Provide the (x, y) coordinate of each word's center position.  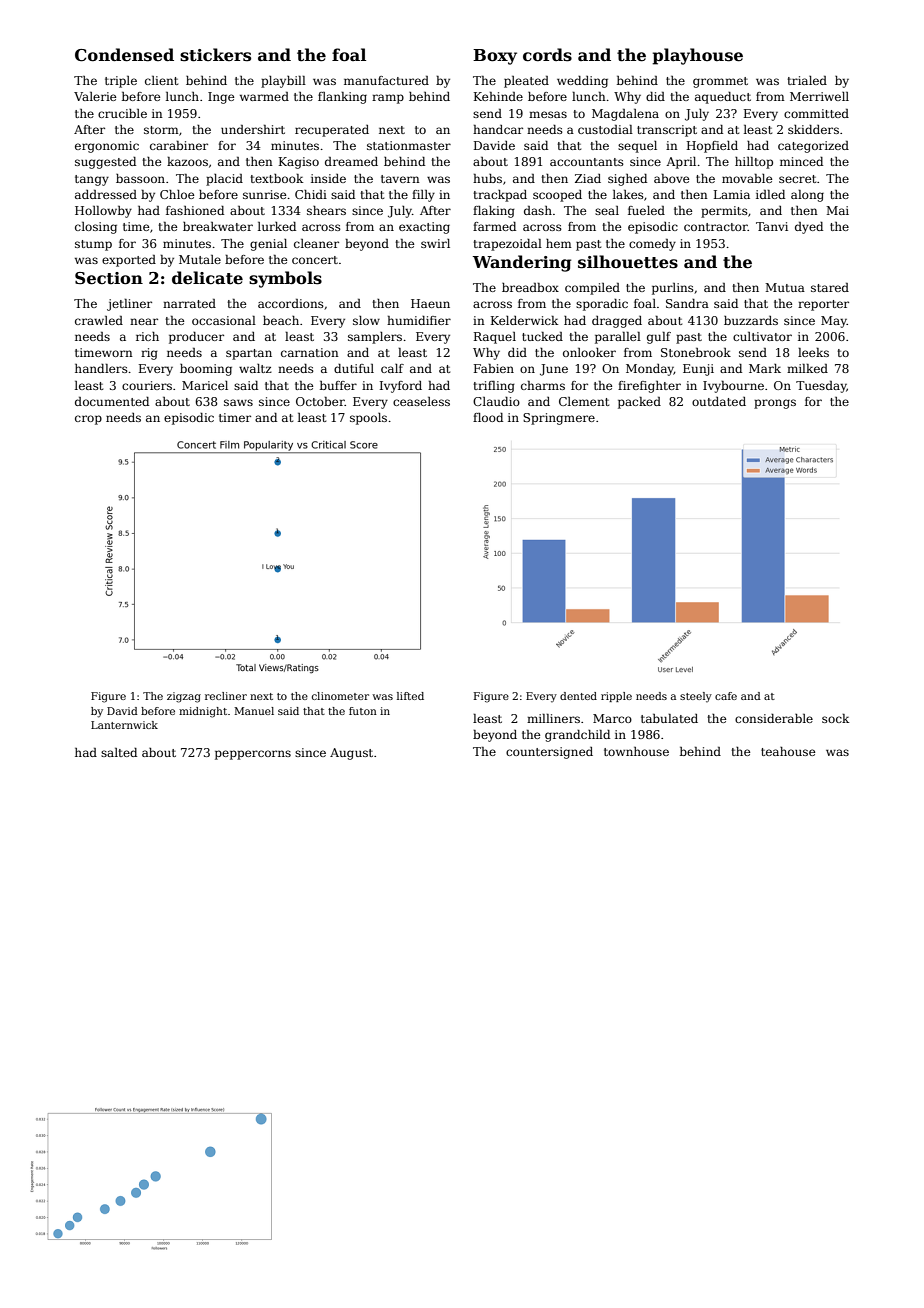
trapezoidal (507, 245)
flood (488, 417)
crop (88, 420)
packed (639, 403)
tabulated (669, 718)
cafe (726, 696)
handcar (498, 129)
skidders (813, 129)
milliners (553, 718)
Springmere (559, 419)
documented (112, 401)
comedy (652, 245)
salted (119, 752)
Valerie (95, 96)
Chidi (311, 194)
